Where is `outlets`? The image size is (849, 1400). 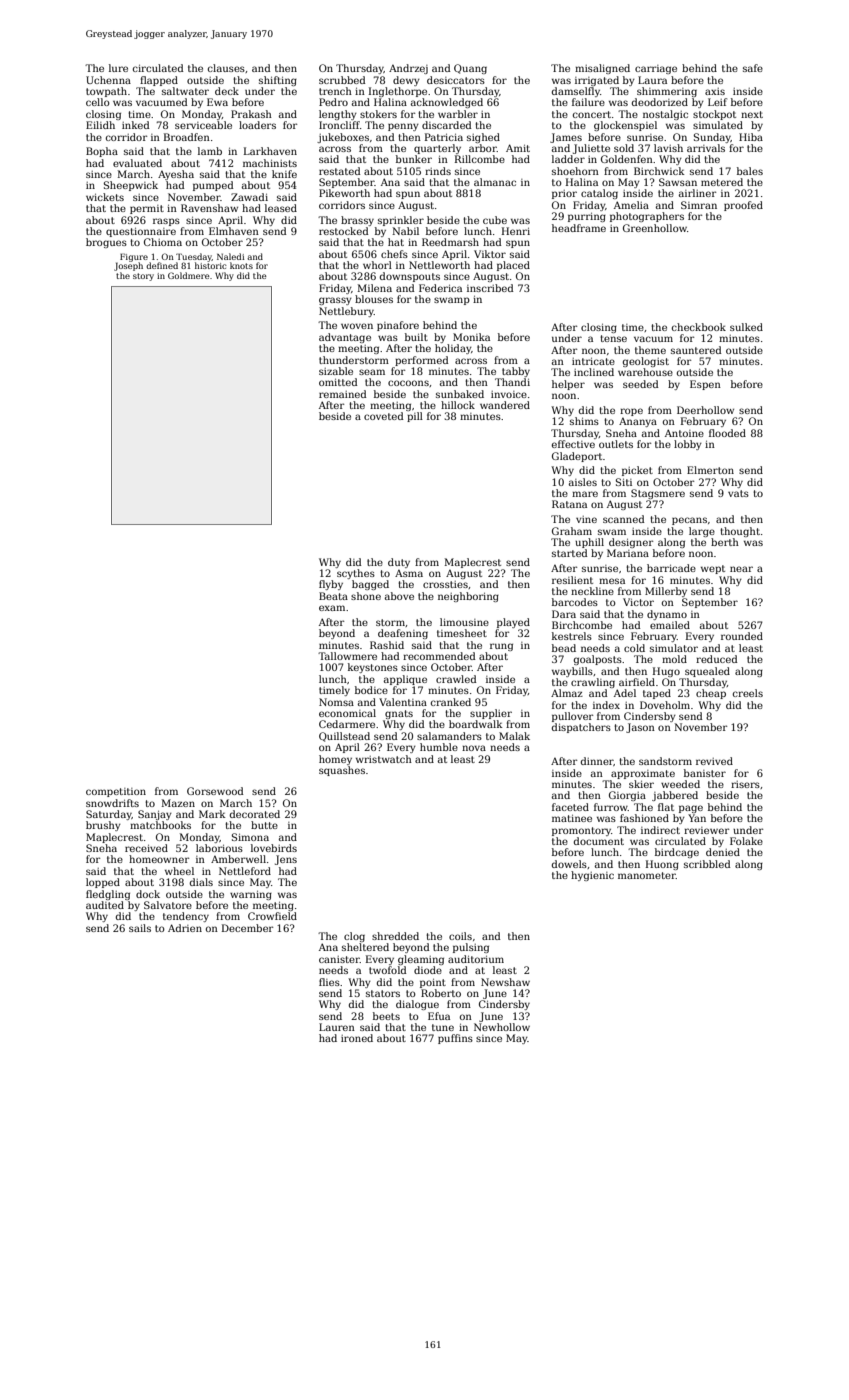 outlets is located at coordinates (616, 444).
